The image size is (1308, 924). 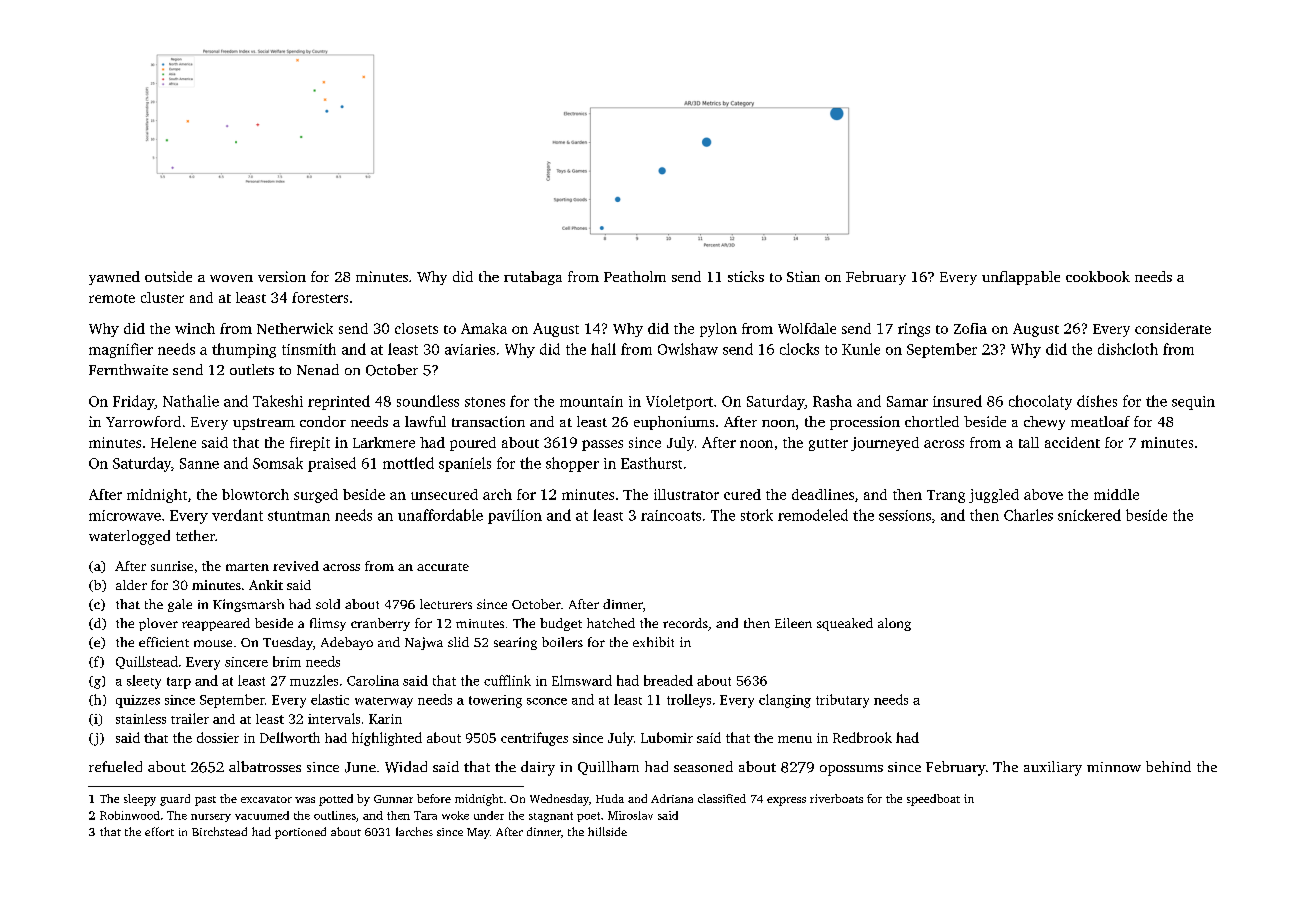 What do you see at coordinates (287, 661) in the page?
I see `brim` at bounding box center [287, 661].
